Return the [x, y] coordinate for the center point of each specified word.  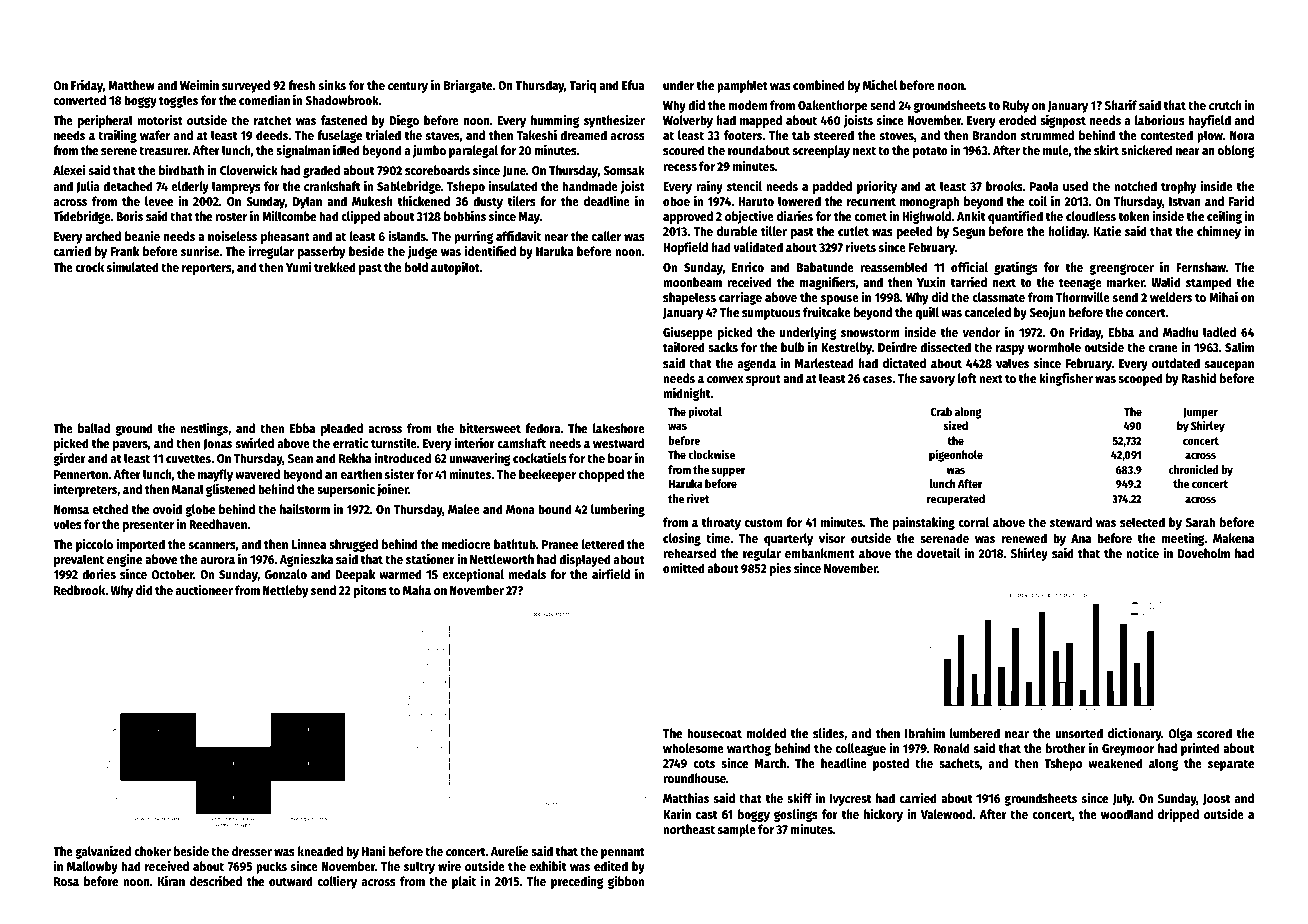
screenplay [821, 151]
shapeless [689, 298]
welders [1171, 297]
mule [1056, 150]
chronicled [1194, 469]
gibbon [626, 882]
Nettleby [286, 591]
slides [828, 732]
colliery [337, 882]
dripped [1178, 815]
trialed [383, 134]
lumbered [975, 733]
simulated [133, 267]
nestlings [204, 429]
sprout [763, 380]
